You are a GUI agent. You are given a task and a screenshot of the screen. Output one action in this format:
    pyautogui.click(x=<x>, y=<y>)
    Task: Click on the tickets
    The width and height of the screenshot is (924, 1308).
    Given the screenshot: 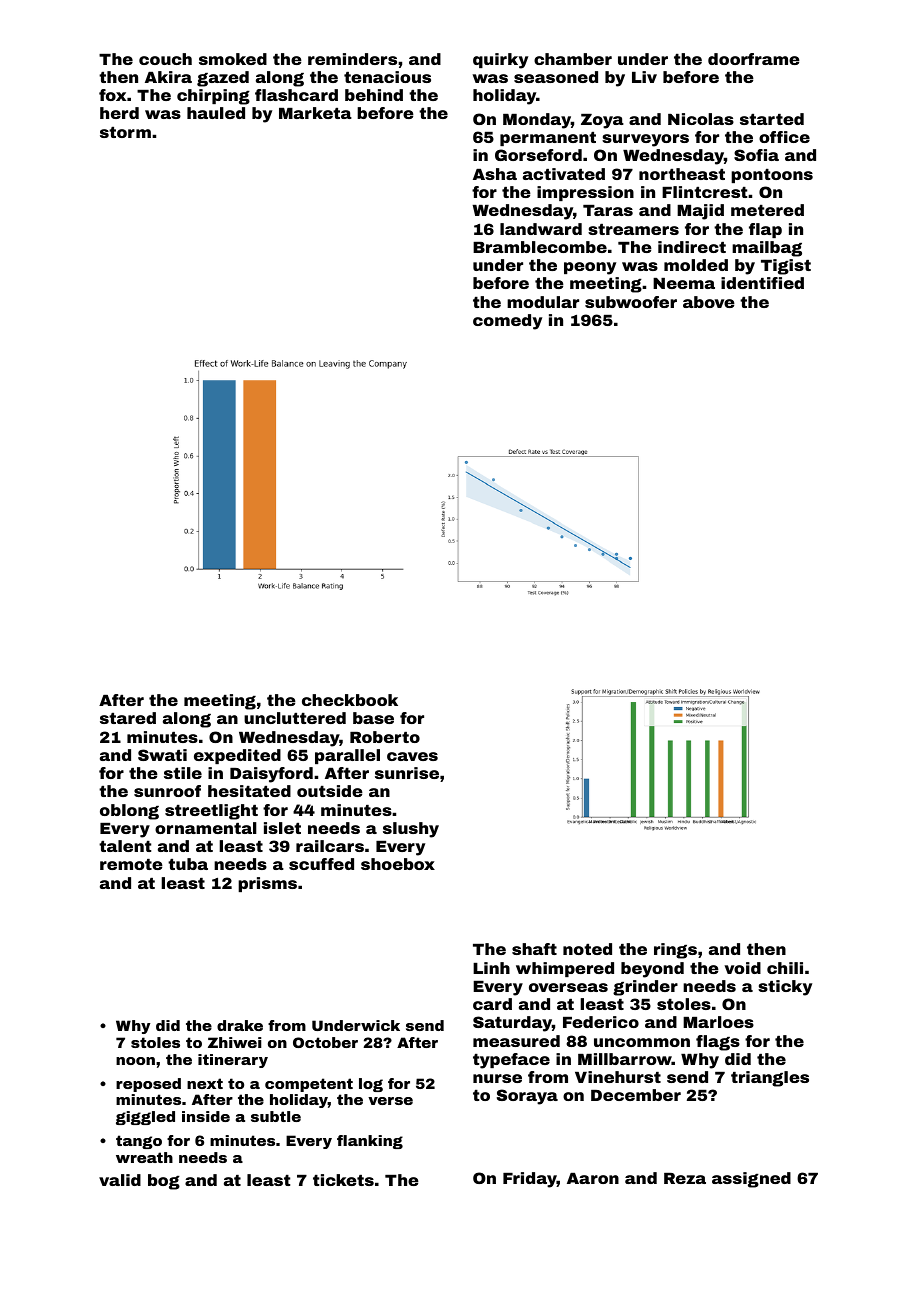 What is the action you would take?
    pyautogui.click(x=343, y=1180)
